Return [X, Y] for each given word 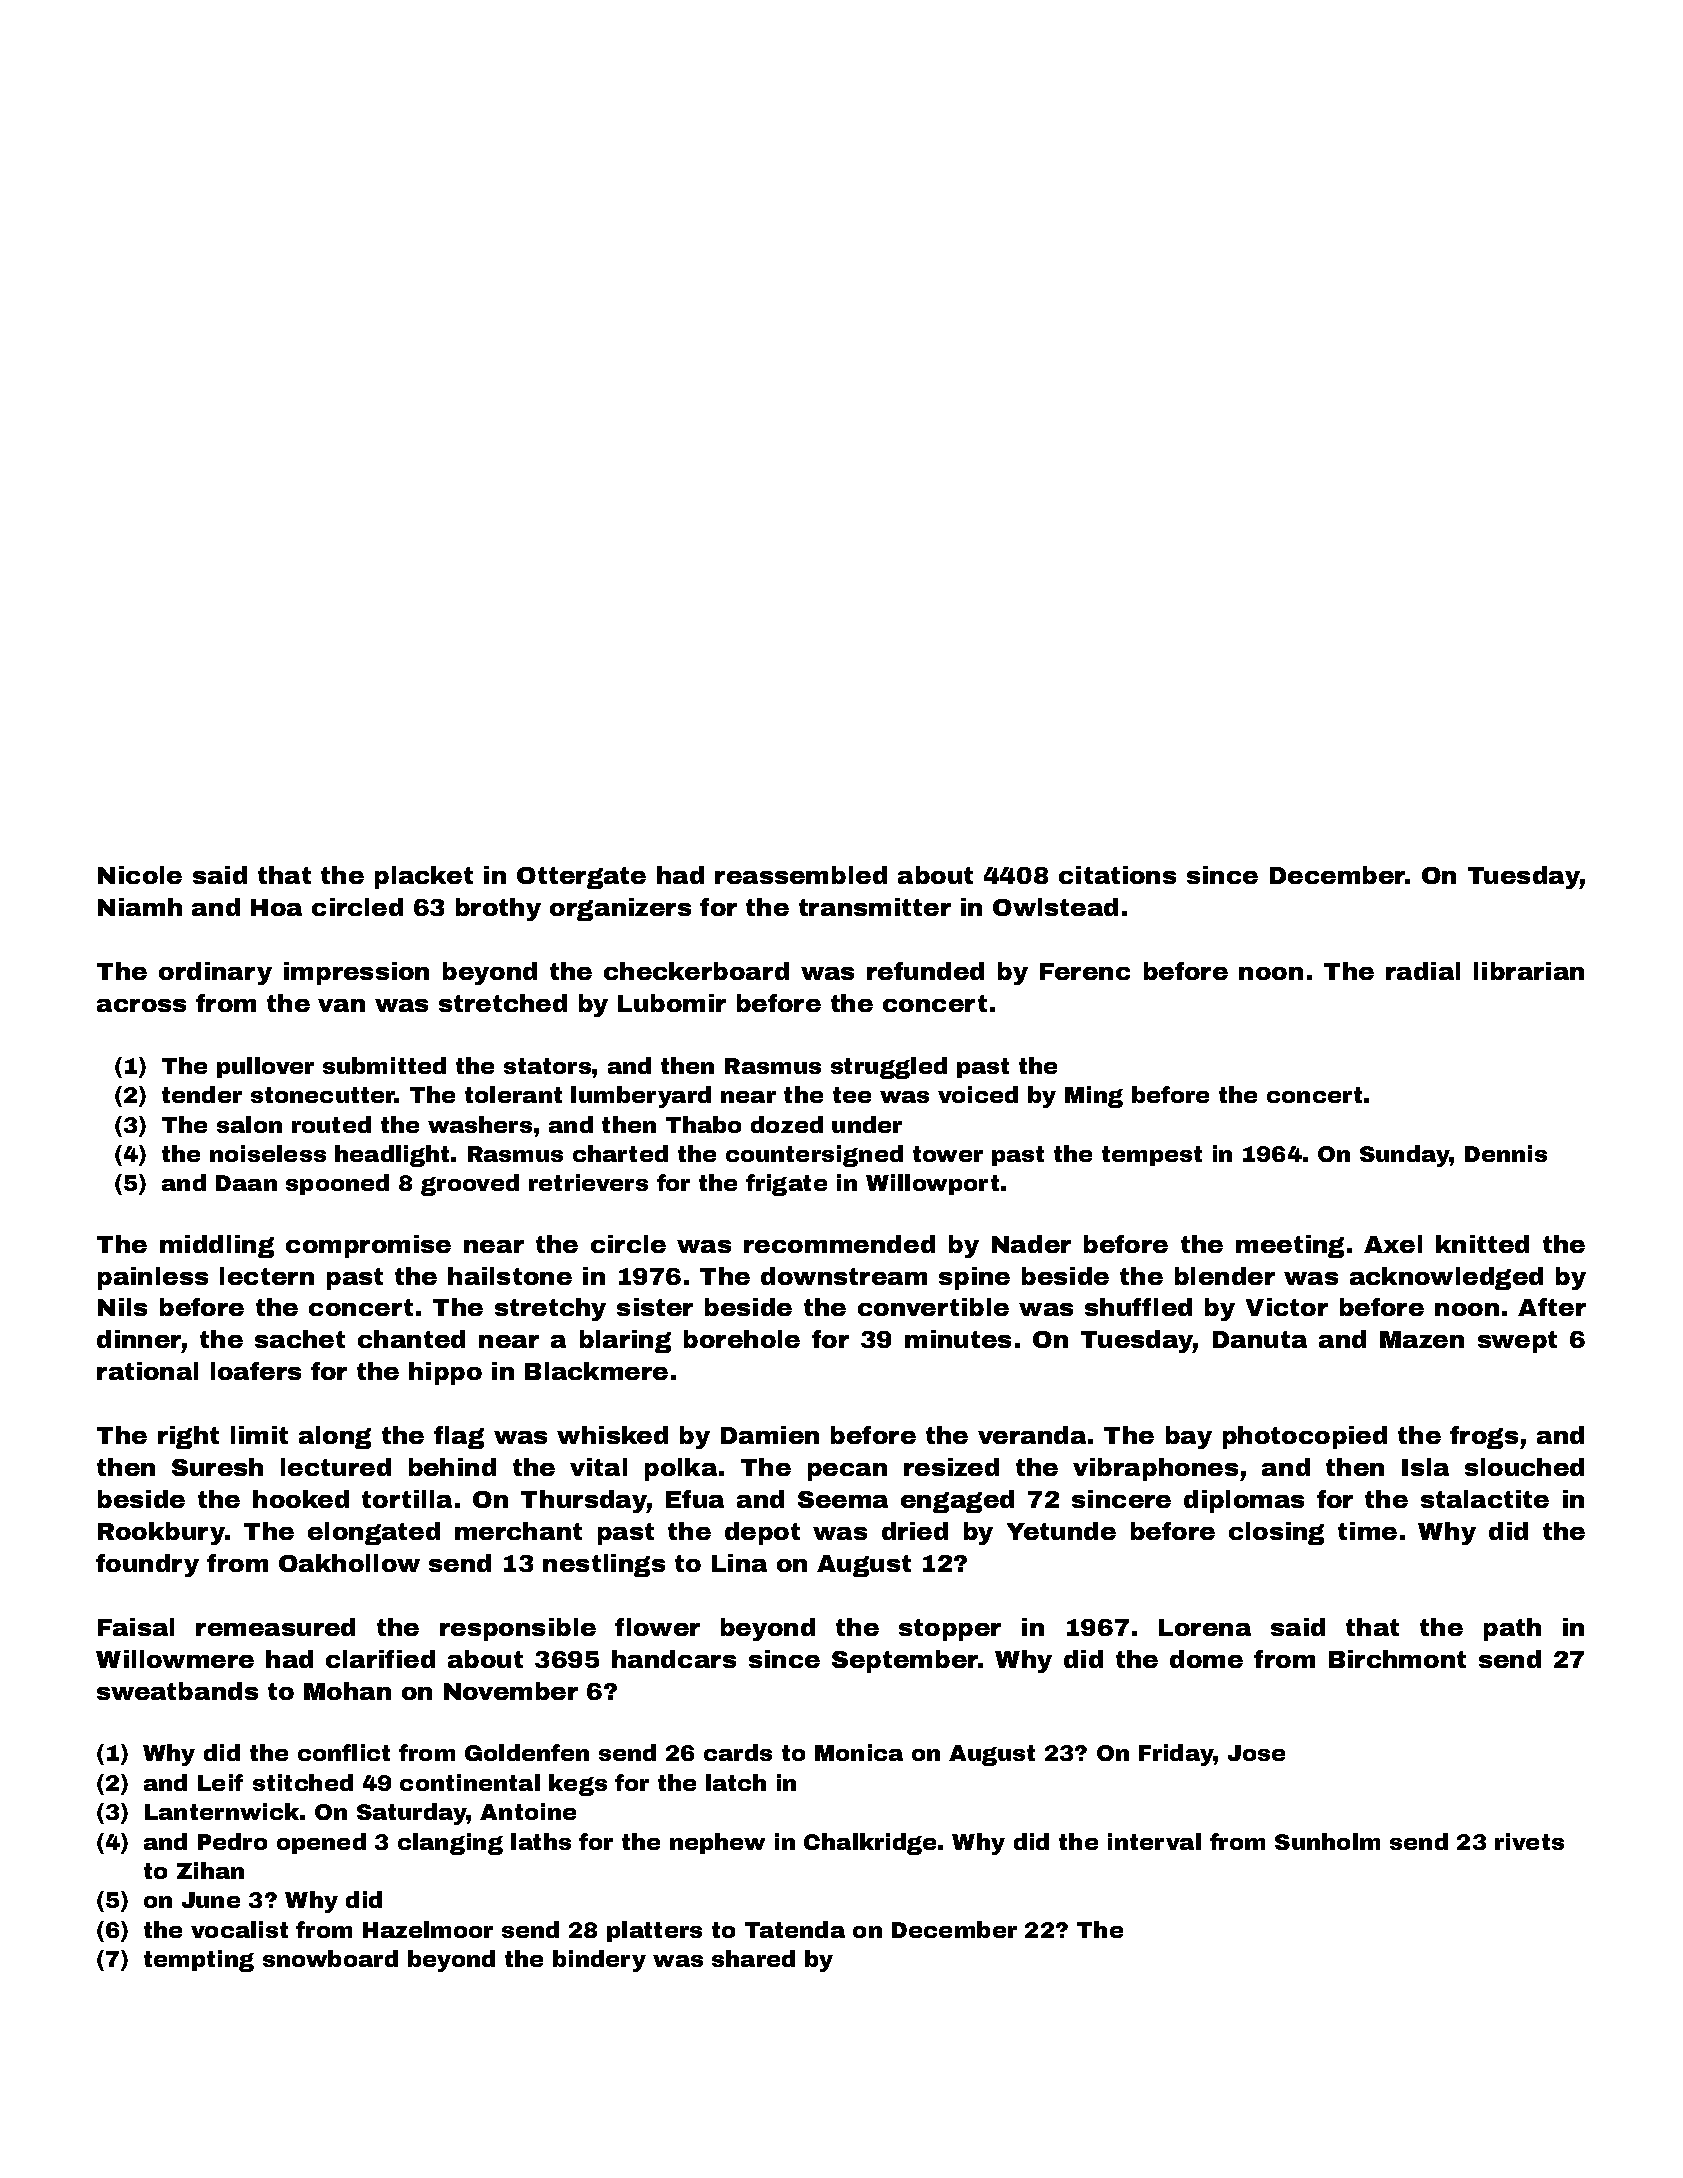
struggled [889, 1068]
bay [1189, 1437]
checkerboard [696, 971]
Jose [1256, 1753]
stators [547, 1066]
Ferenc [1085, 971]
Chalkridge [870, 1844]
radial [1423, 971]
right [188, 1437]
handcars [674, 1659]
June [211, 1900]
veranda [1032, 1435]
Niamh [140, 907]
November [511, 1691]
